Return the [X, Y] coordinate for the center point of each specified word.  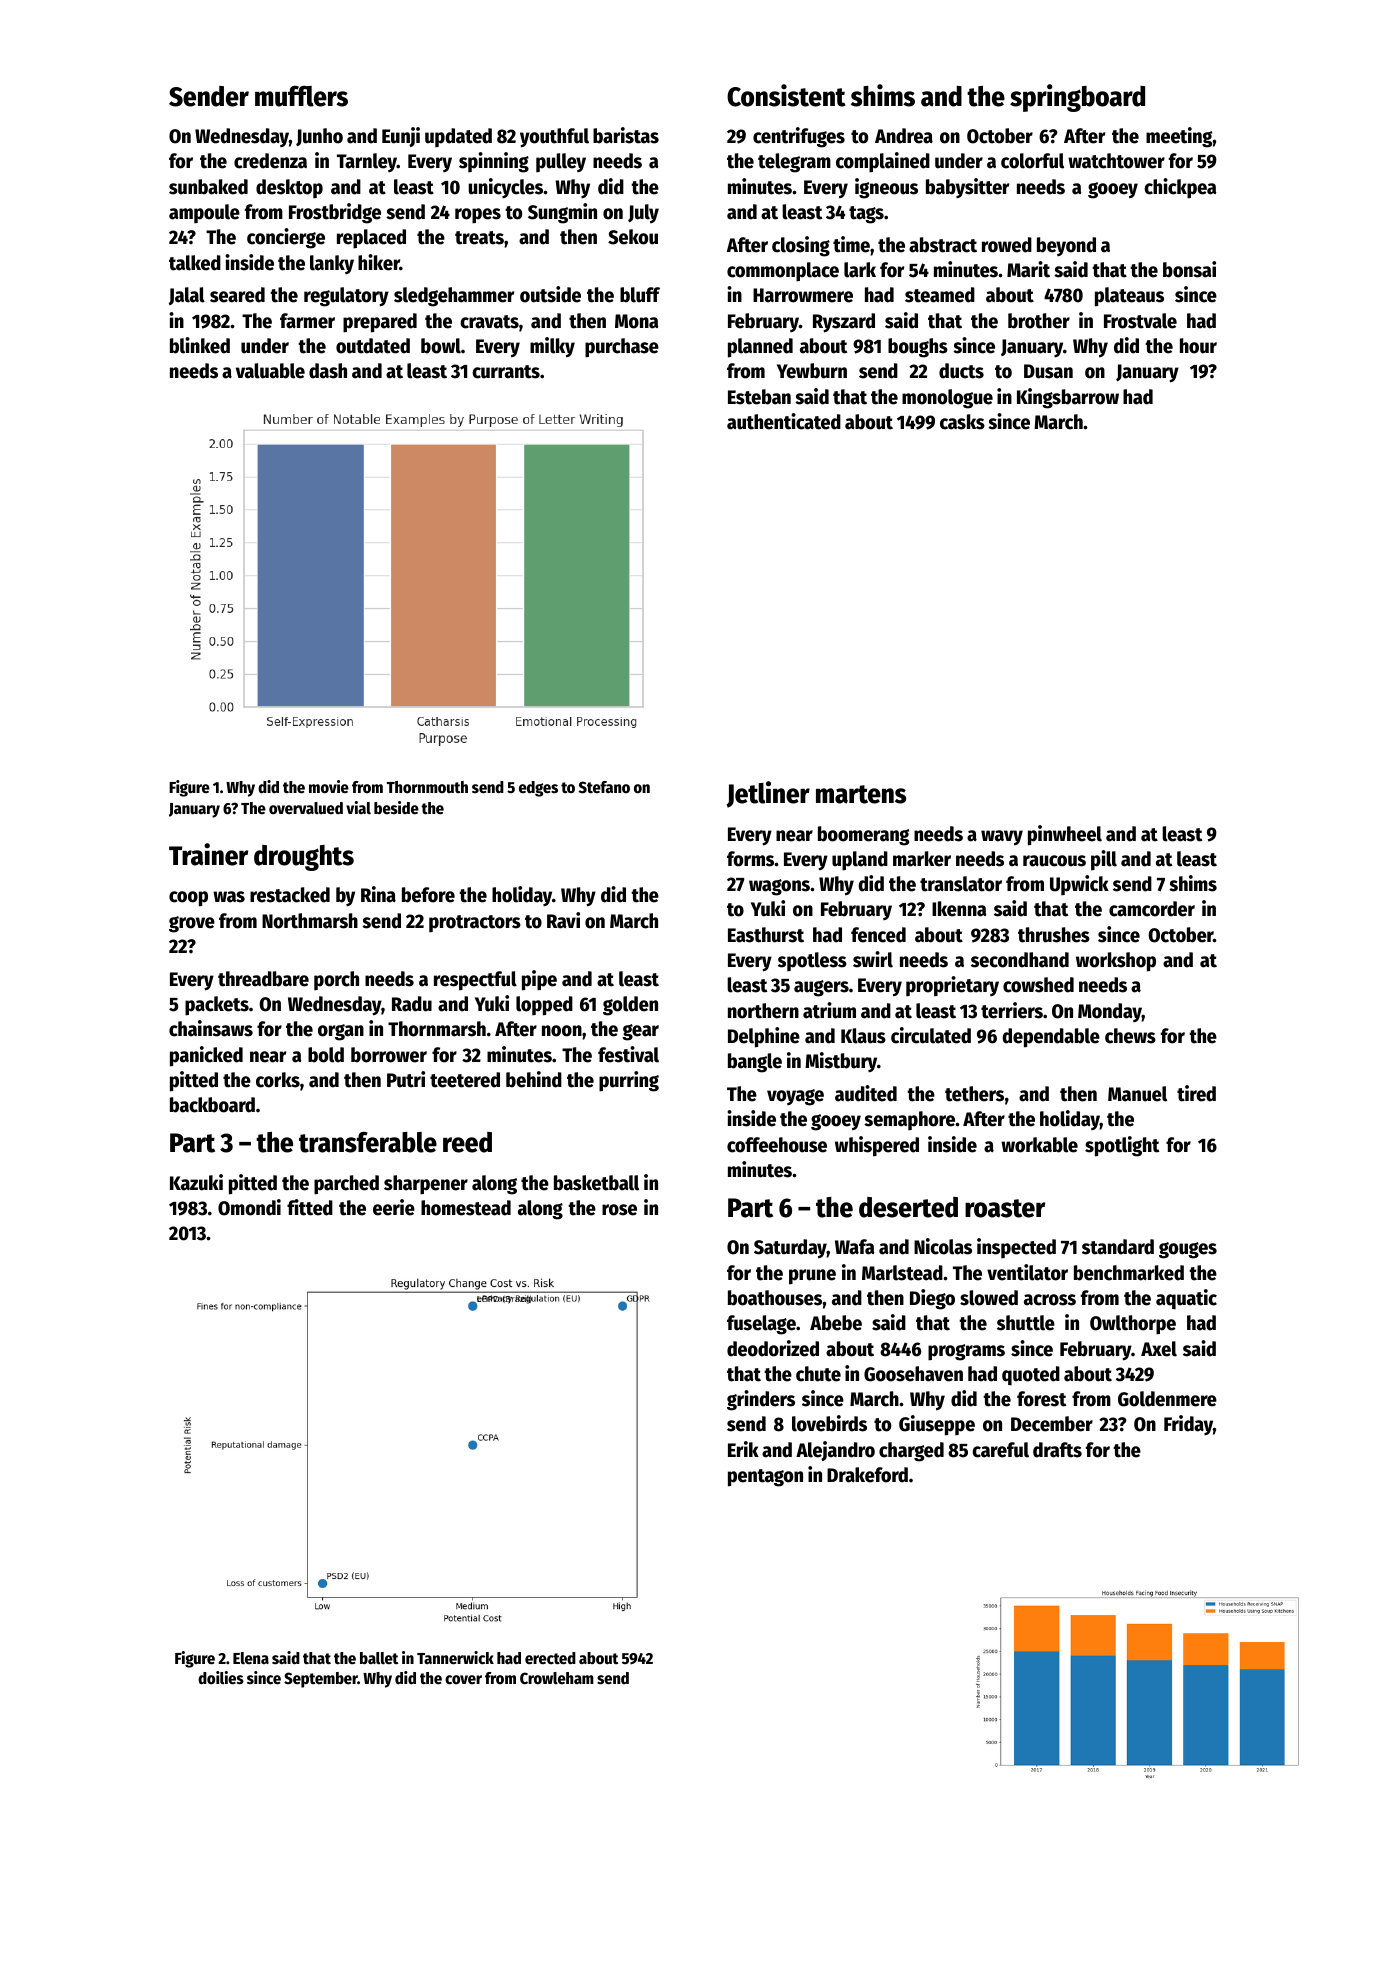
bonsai [1189, 269]
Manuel [1137, 1094]
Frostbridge [335, 213]
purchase [622, 348]
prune [812, 1277]
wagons [779, 887]
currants [506, 372]
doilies [221, 1678]
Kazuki [196, 1182]
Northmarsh [310, 921]
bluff [640, 295]
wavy [1002, 838]
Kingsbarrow [1068, 398]
